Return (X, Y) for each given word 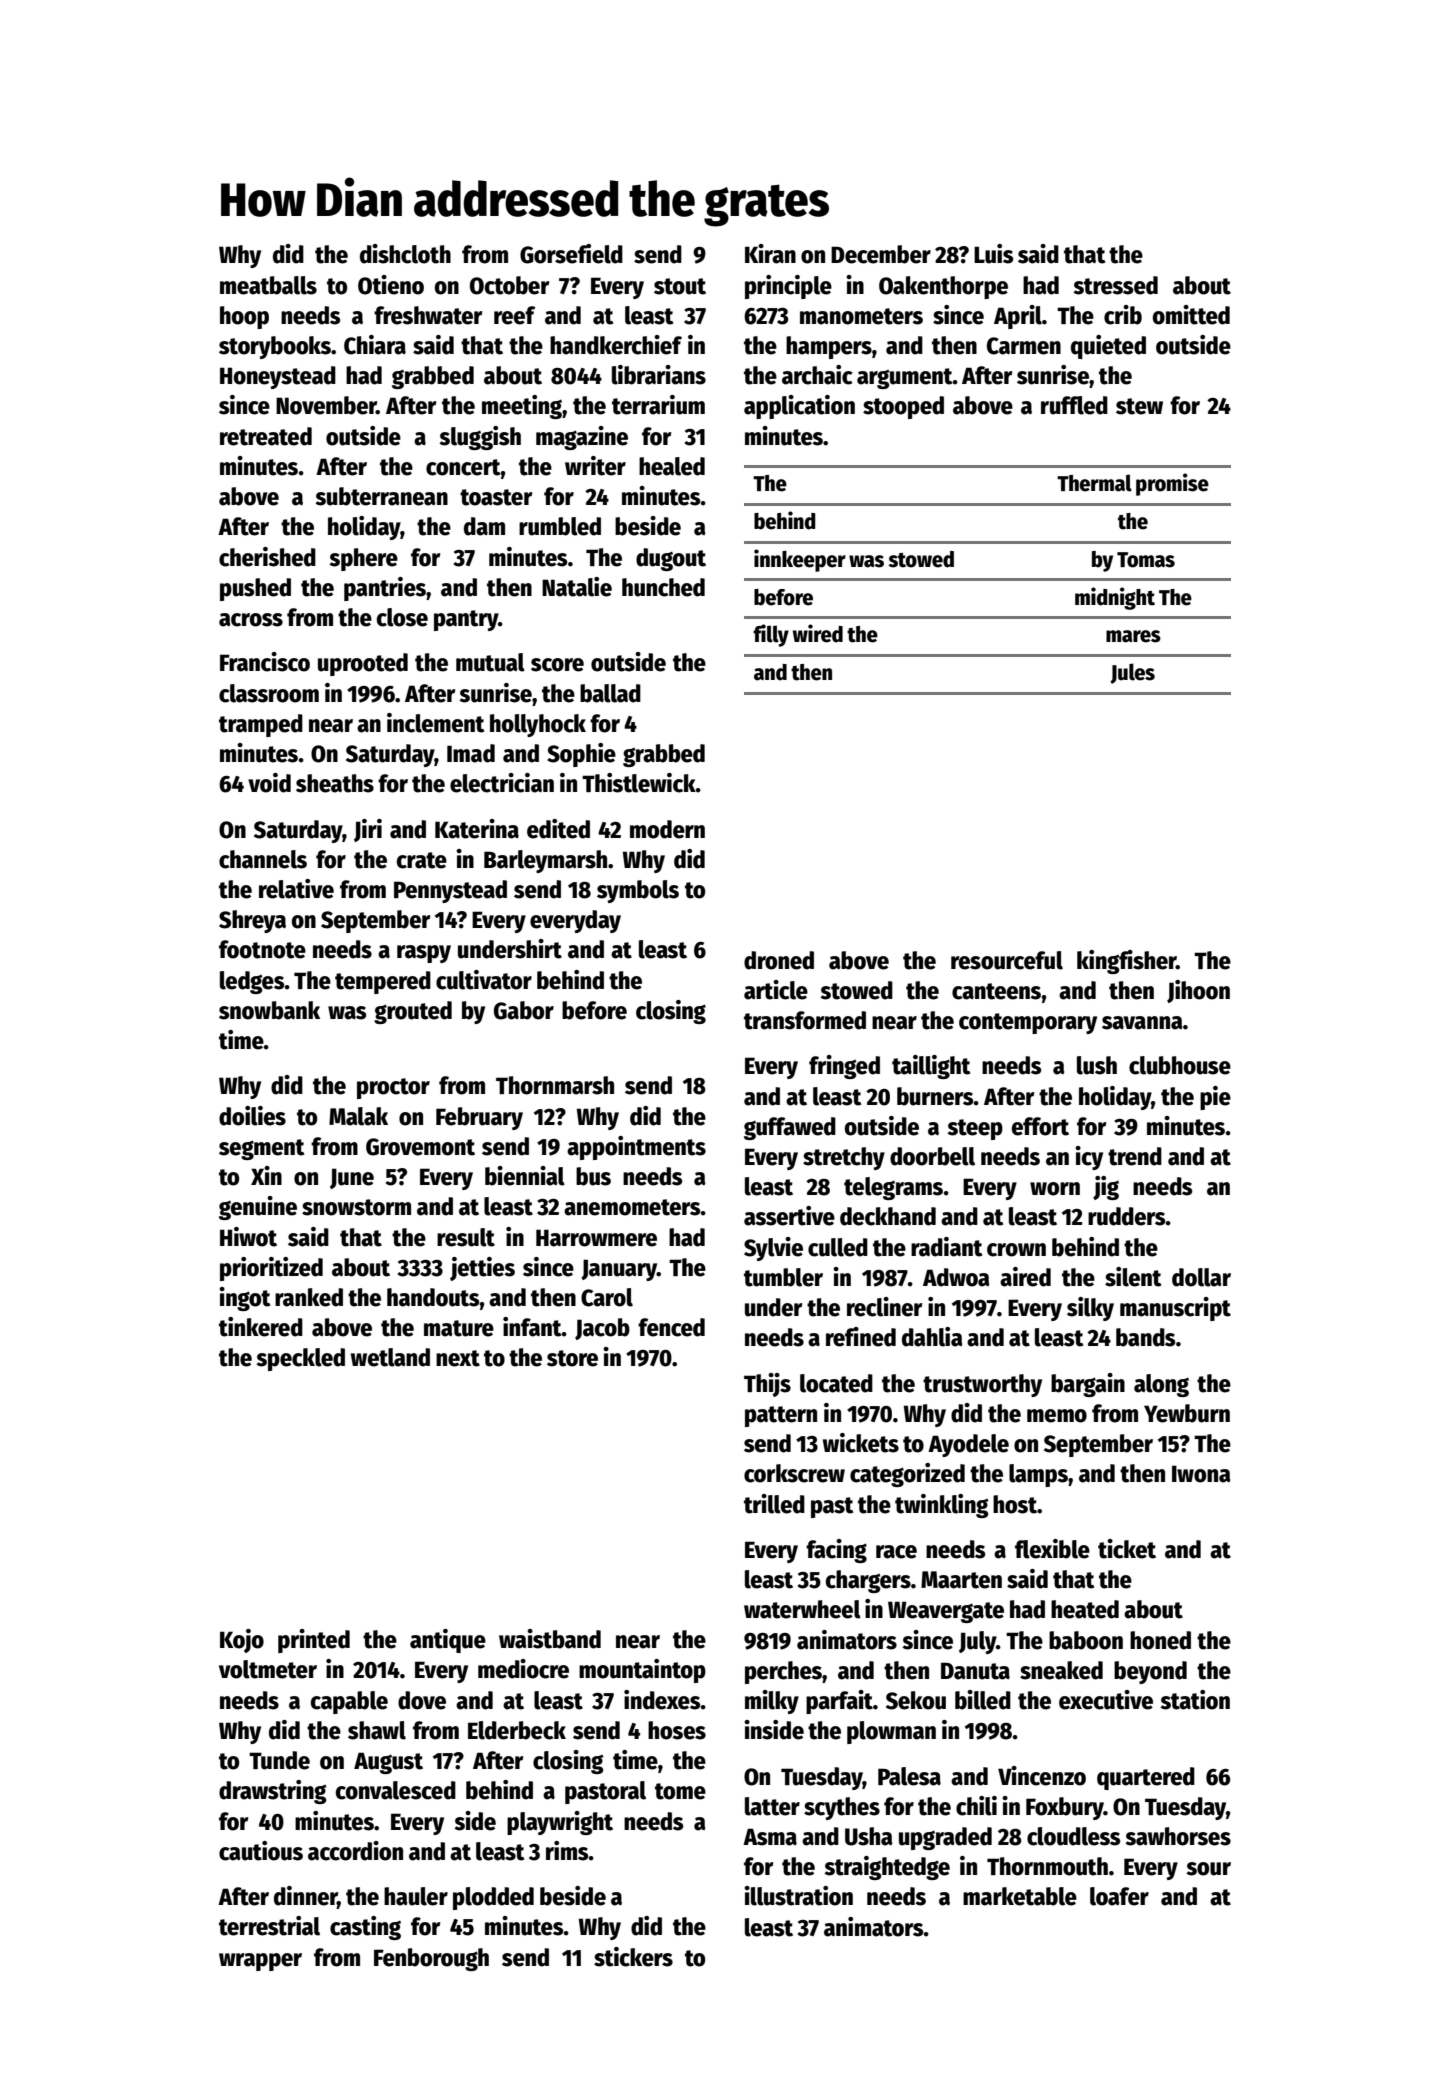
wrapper (260, 1962)
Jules (1132, 673)
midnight (1115, 598)
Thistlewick (639, 783)
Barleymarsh (545, 861)
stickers (633, 1957)
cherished (267, 557)
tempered (383, 982)
